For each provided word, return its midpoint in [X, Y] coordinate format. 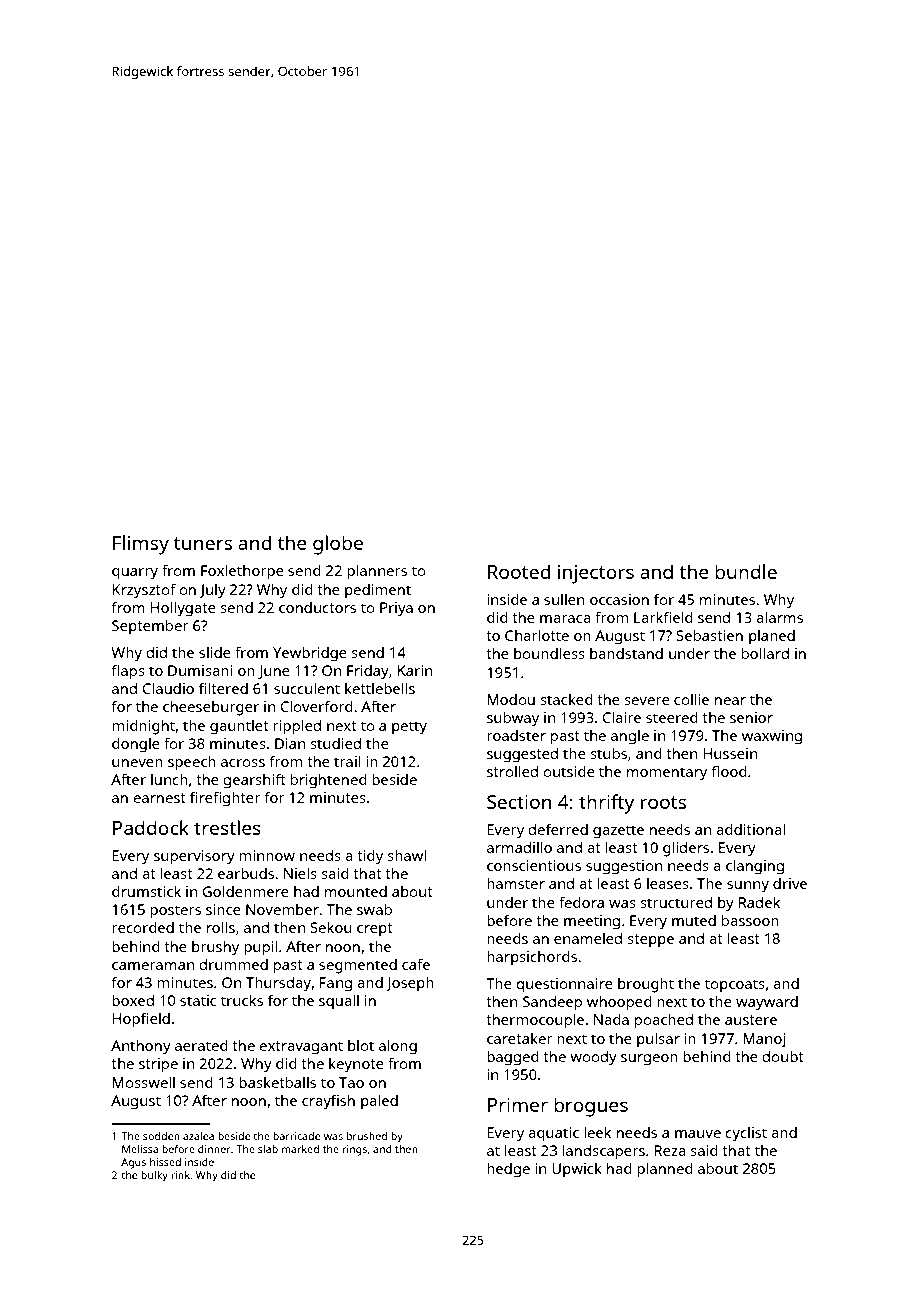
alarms [779, 617]
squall [339, 1002]
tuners [203, 543]
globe [338, 545]
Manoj [764, 1040]
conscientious [534, 865]
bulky [154, 1176]
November [282, 909]
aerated [201, 1045]
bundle [746, 571]
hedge [508, 1170]
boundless [549, 653]
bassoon [750, 920]
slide [215, 652]
